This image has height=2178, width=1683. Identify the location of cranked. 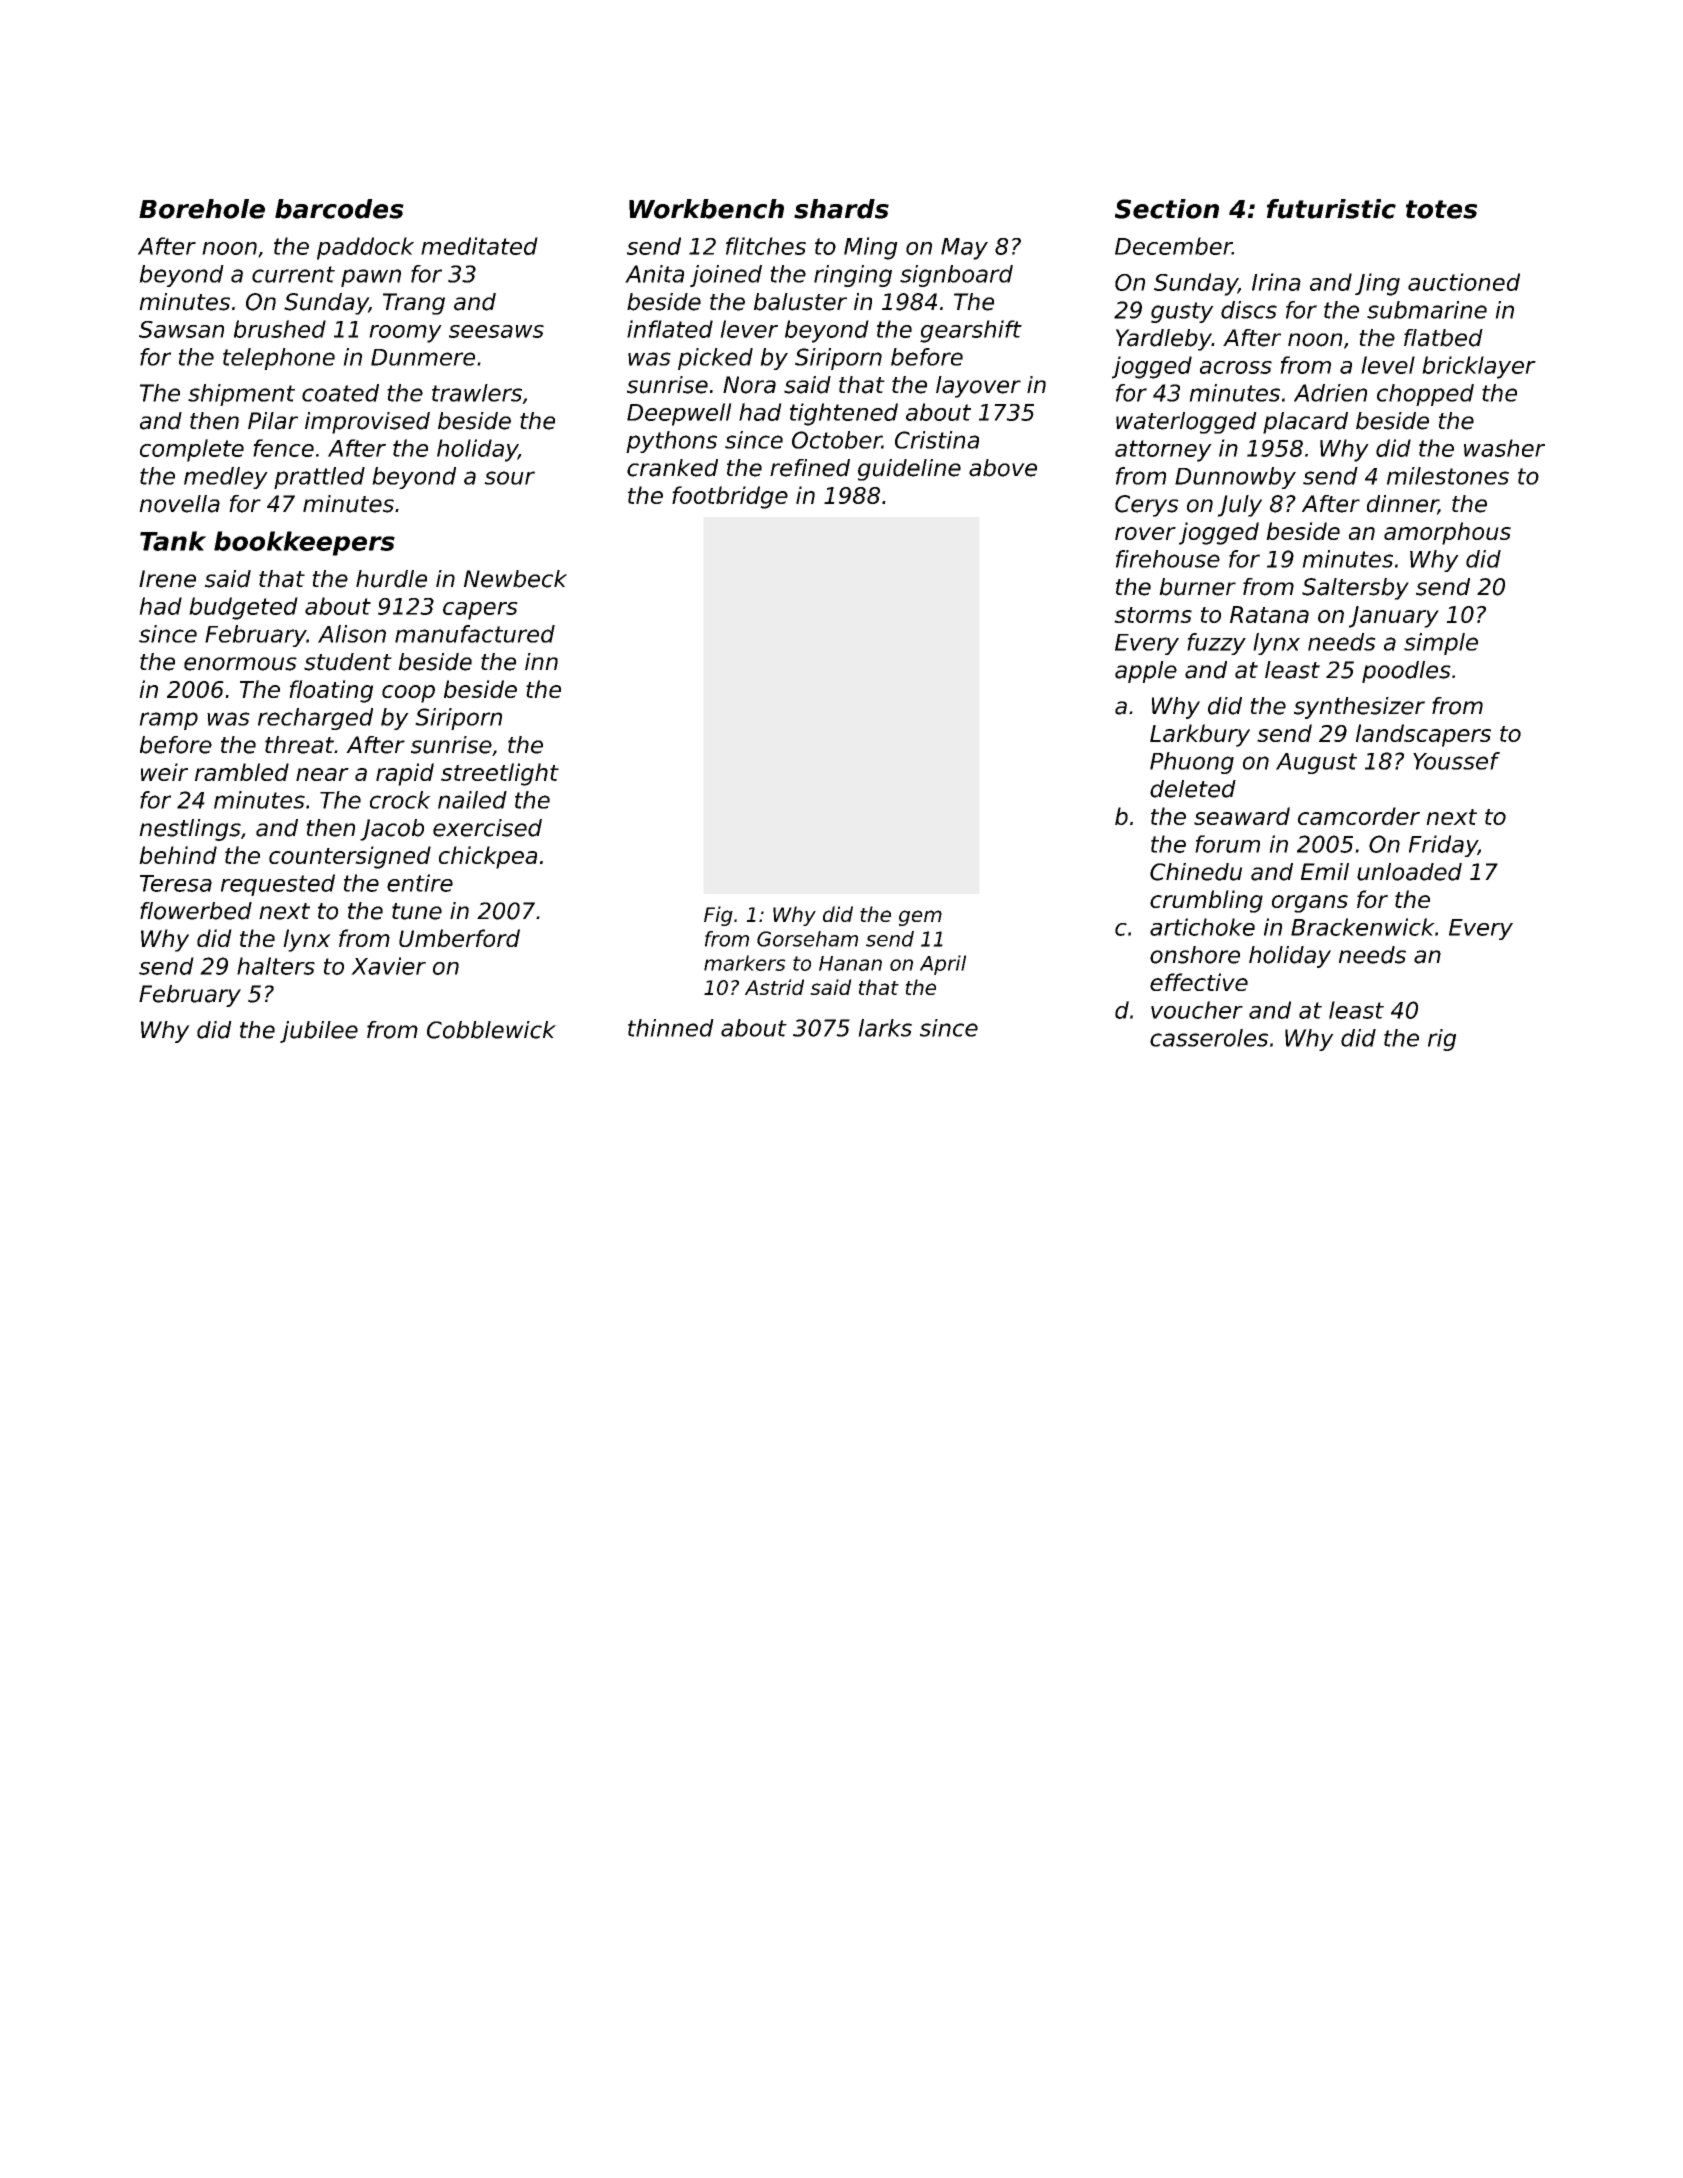
(672, 468).
